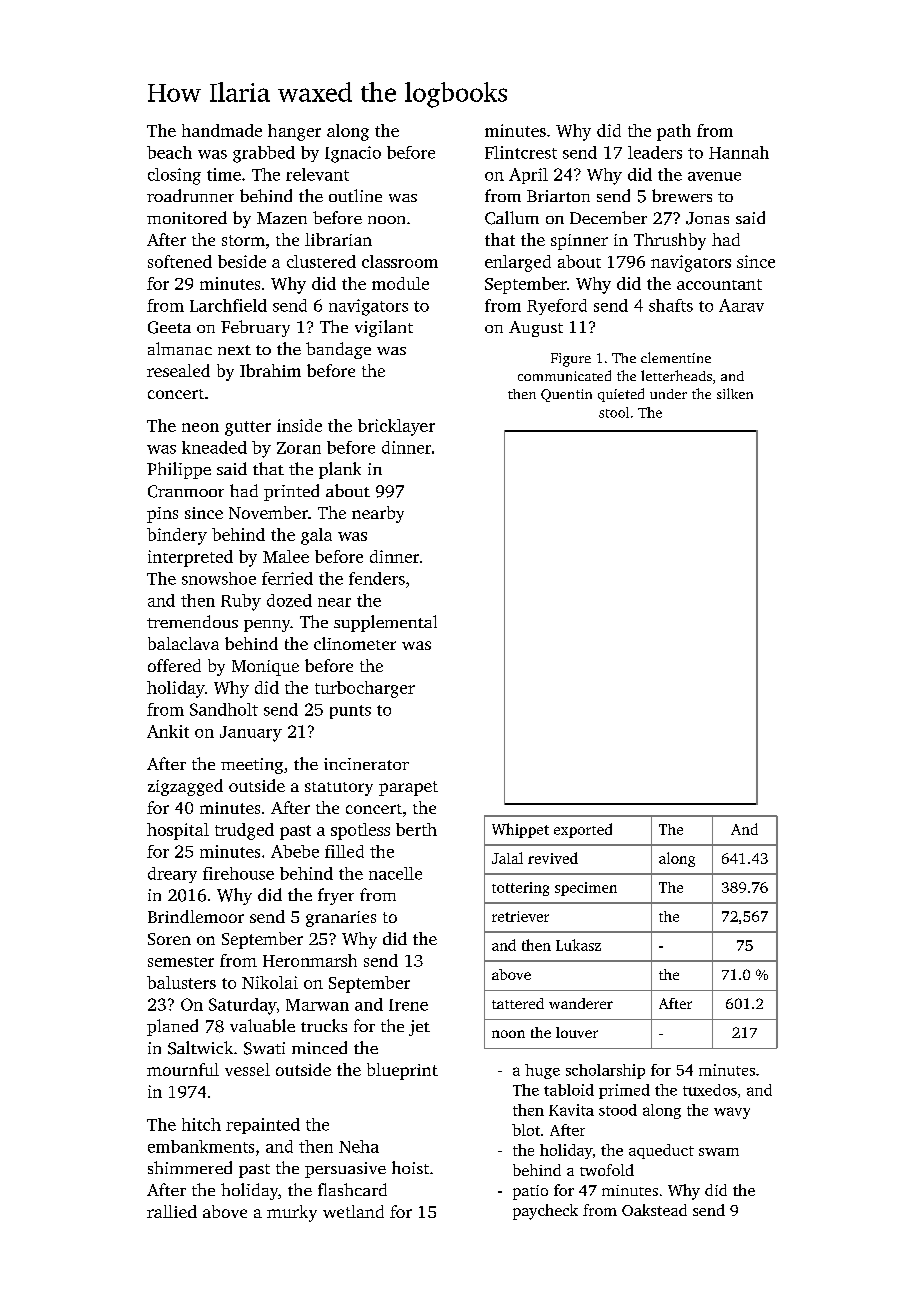  I want to click on inside, so click(299, 425).
